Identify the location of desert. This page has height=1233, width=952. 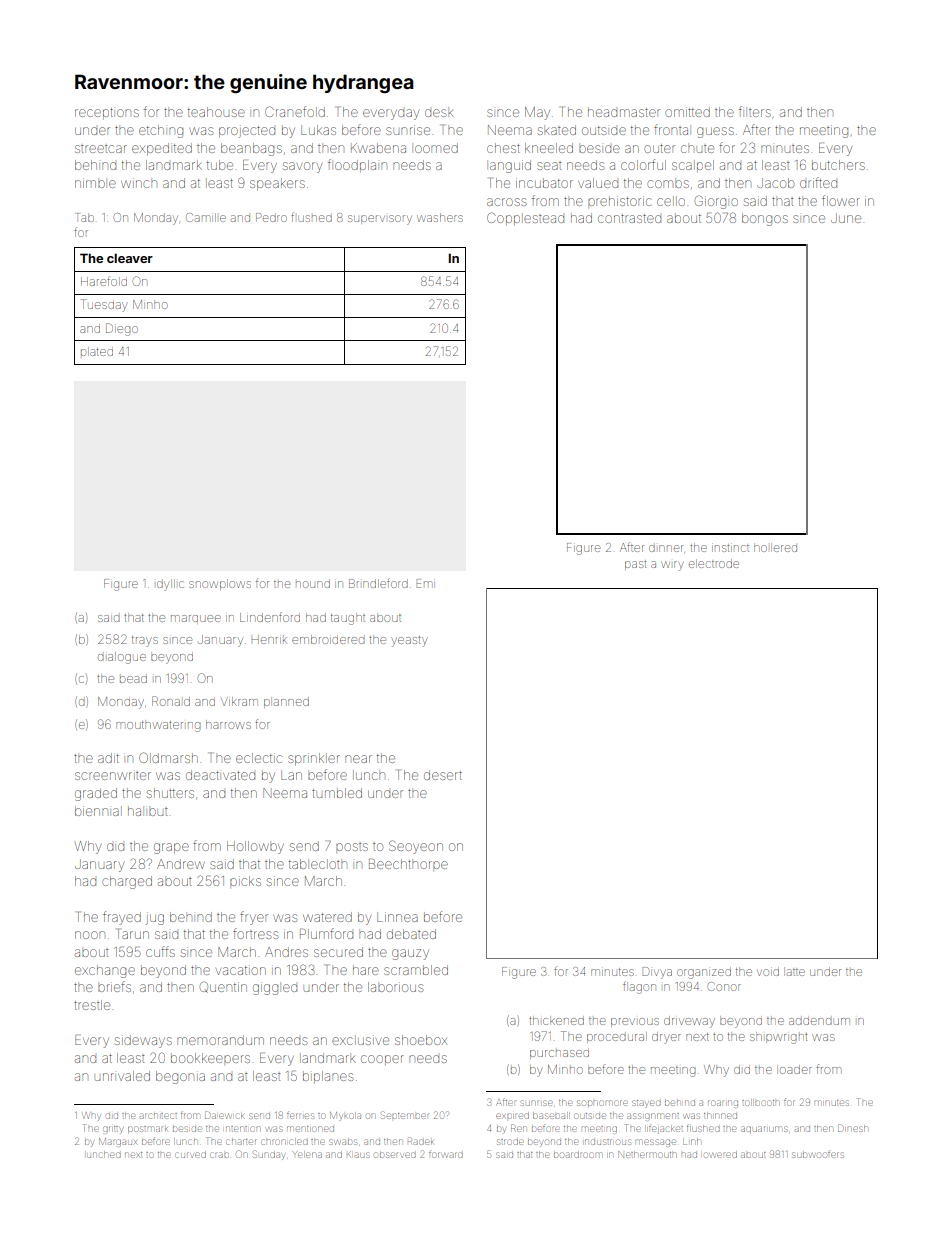
(443, 775).
